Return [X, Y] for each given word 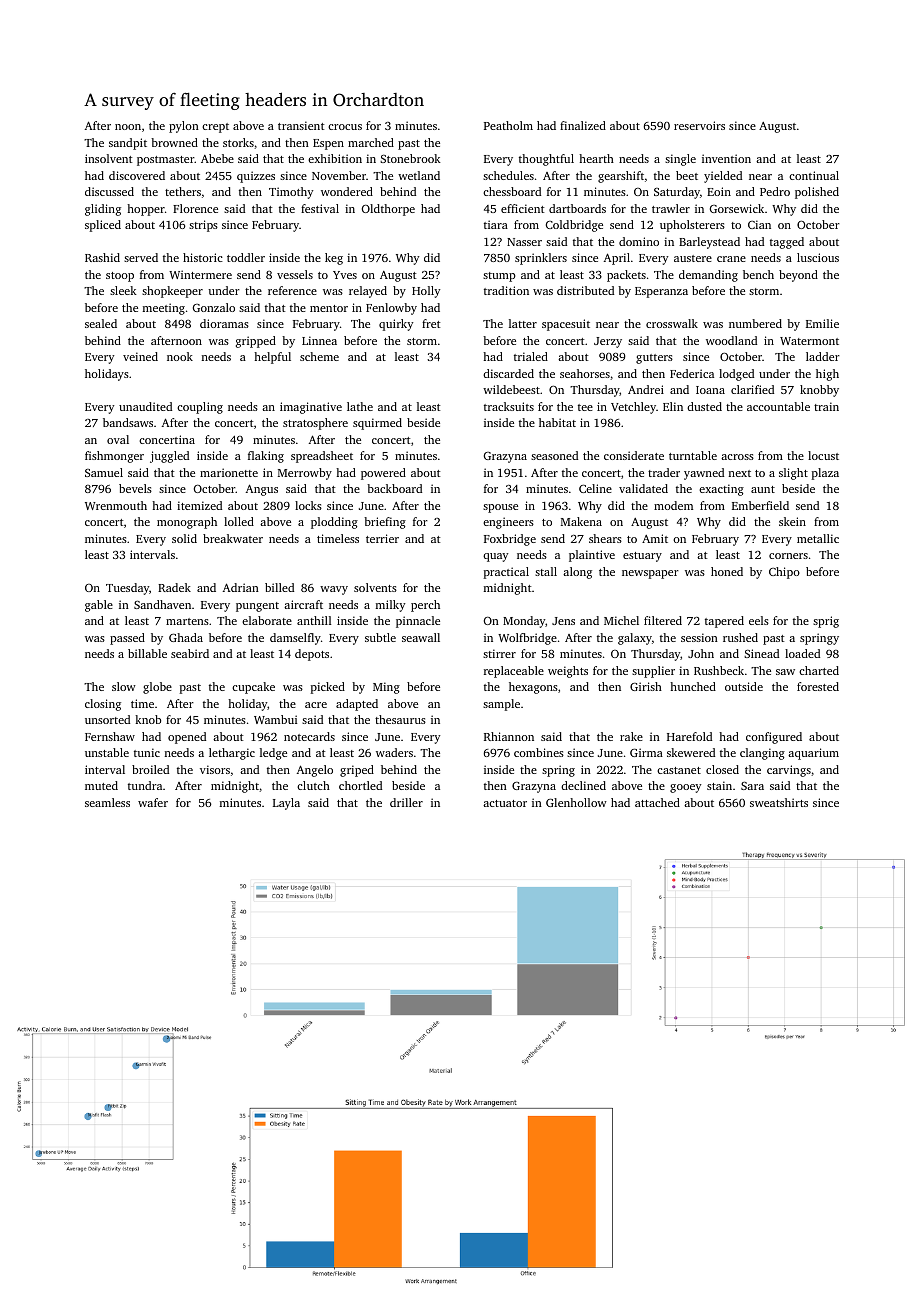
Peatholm [508, 125]
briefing [385, 523]
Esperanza [661, 292]
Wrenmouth [116, 505]
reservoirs [699, 125]
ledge [273, 754]
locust [823, 455]
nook [180, 356]
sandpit [128, 144]
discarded [508, 373]
